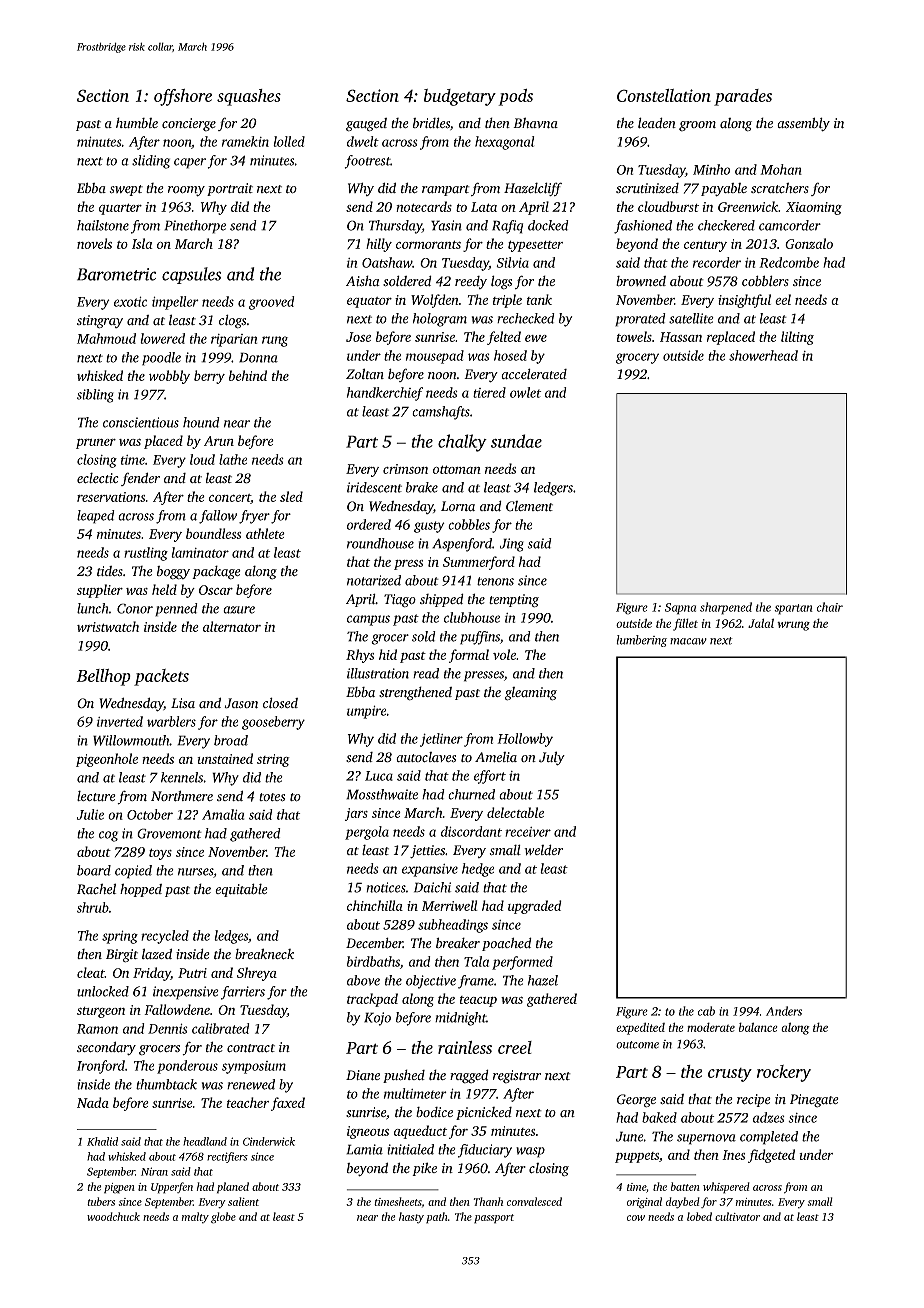 The width and height of the page is (924, 1308). Describe the element at coordinates (441, 740) in the page. I see `jetliner` at that location.
